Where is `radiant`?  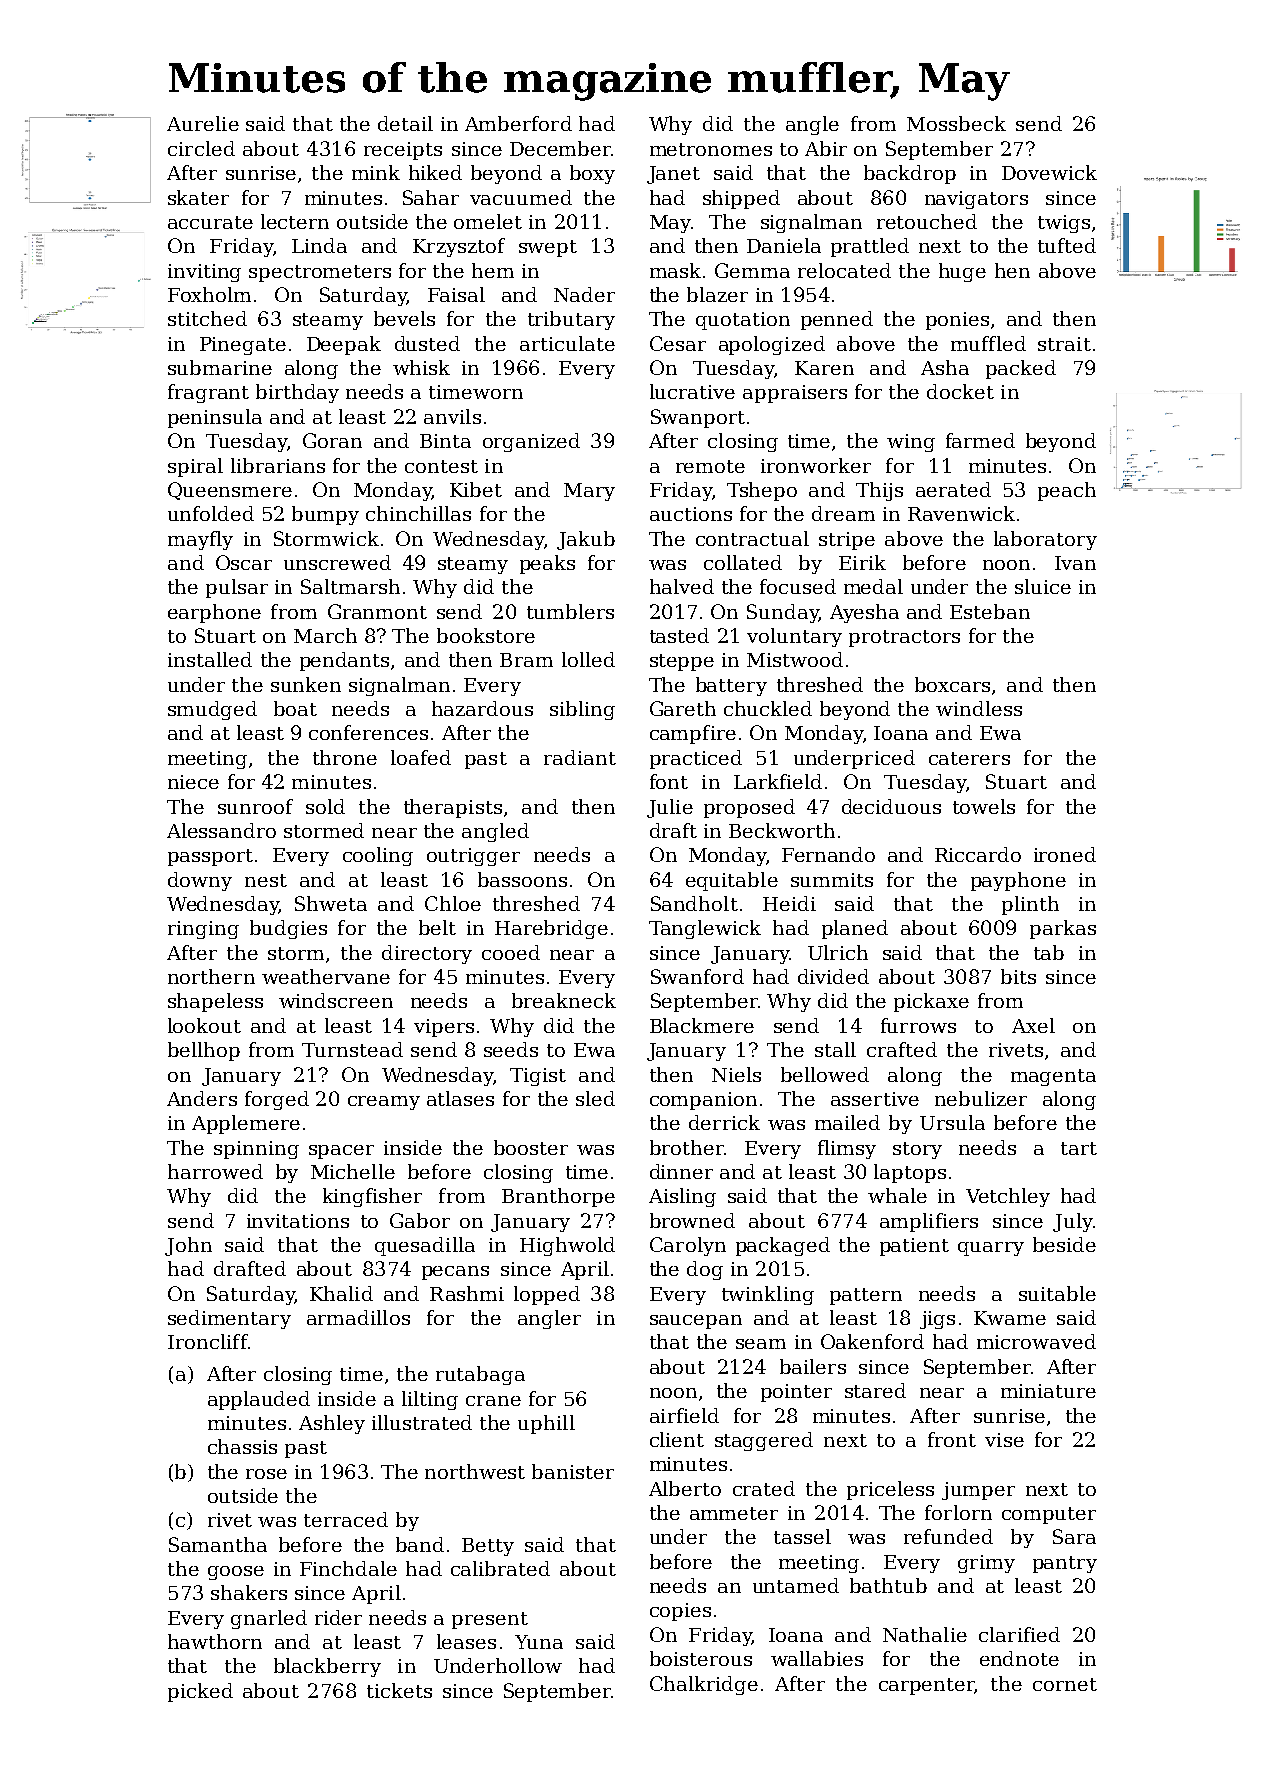 radiant is located at coordinates (580, 757).
